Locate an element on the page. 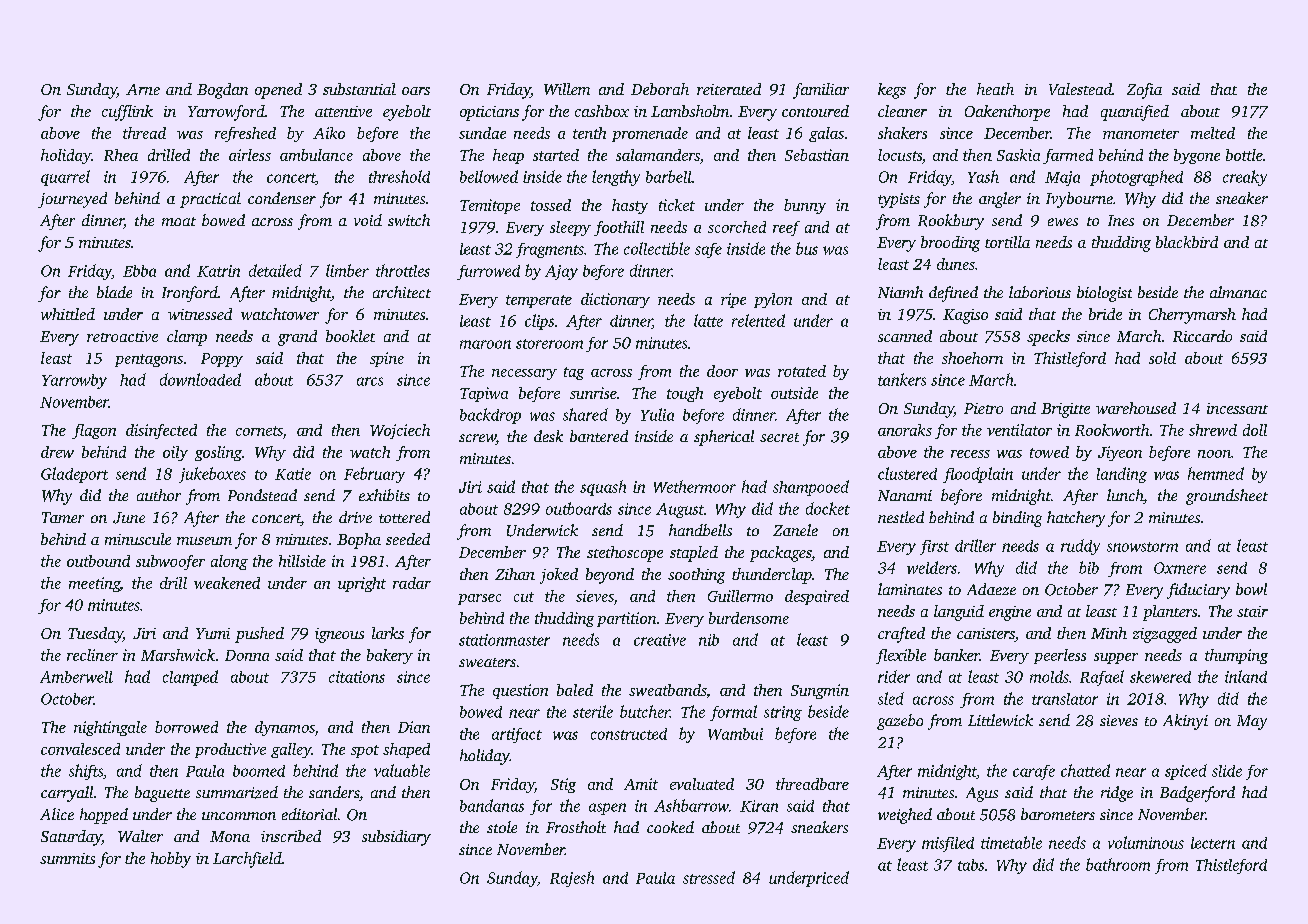 The height and width of the page is (924, 1308). recliner is located at coordinates (92, 655).
